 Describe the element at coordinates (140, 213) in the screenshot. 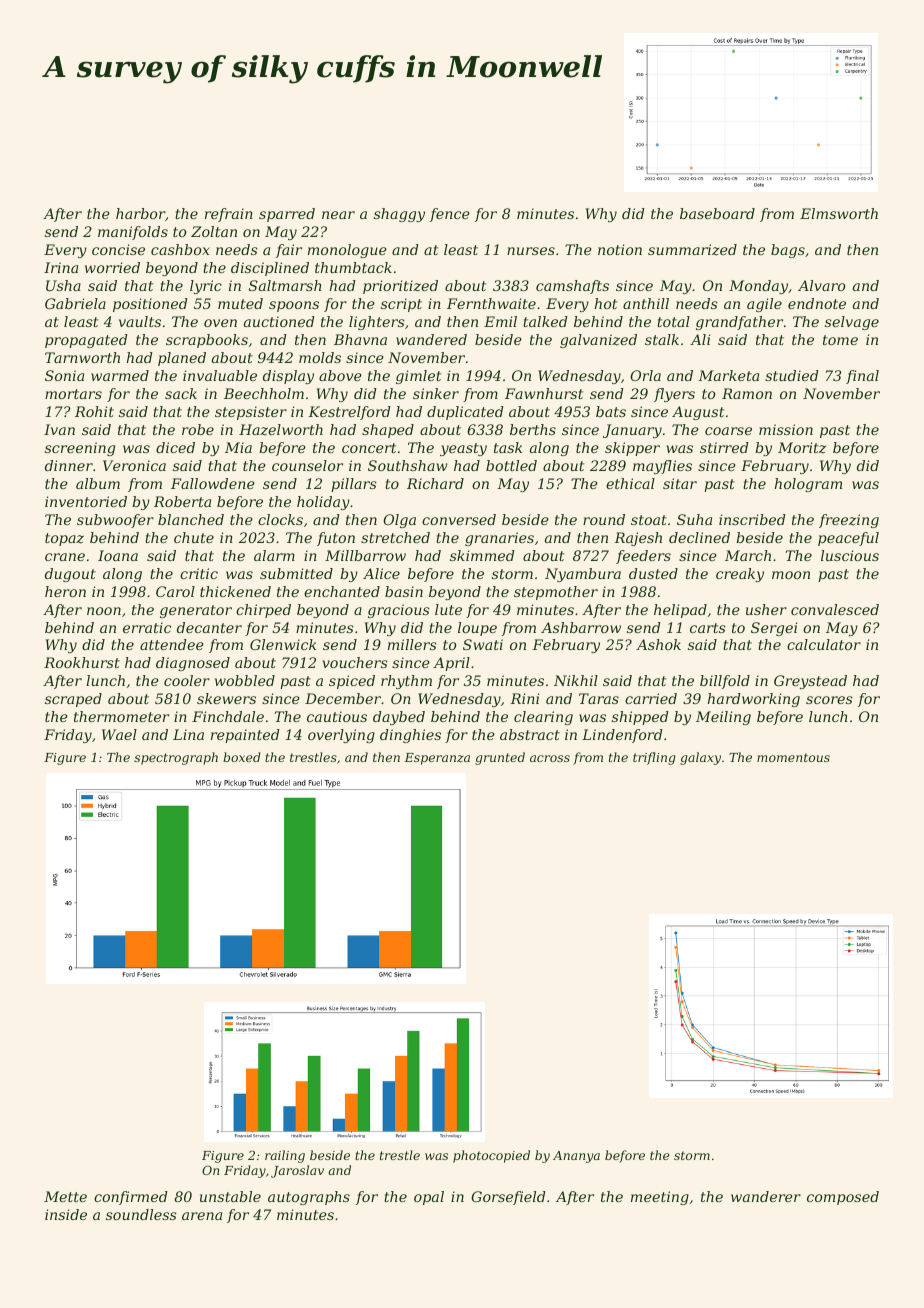

I see `harbor` at that location.
